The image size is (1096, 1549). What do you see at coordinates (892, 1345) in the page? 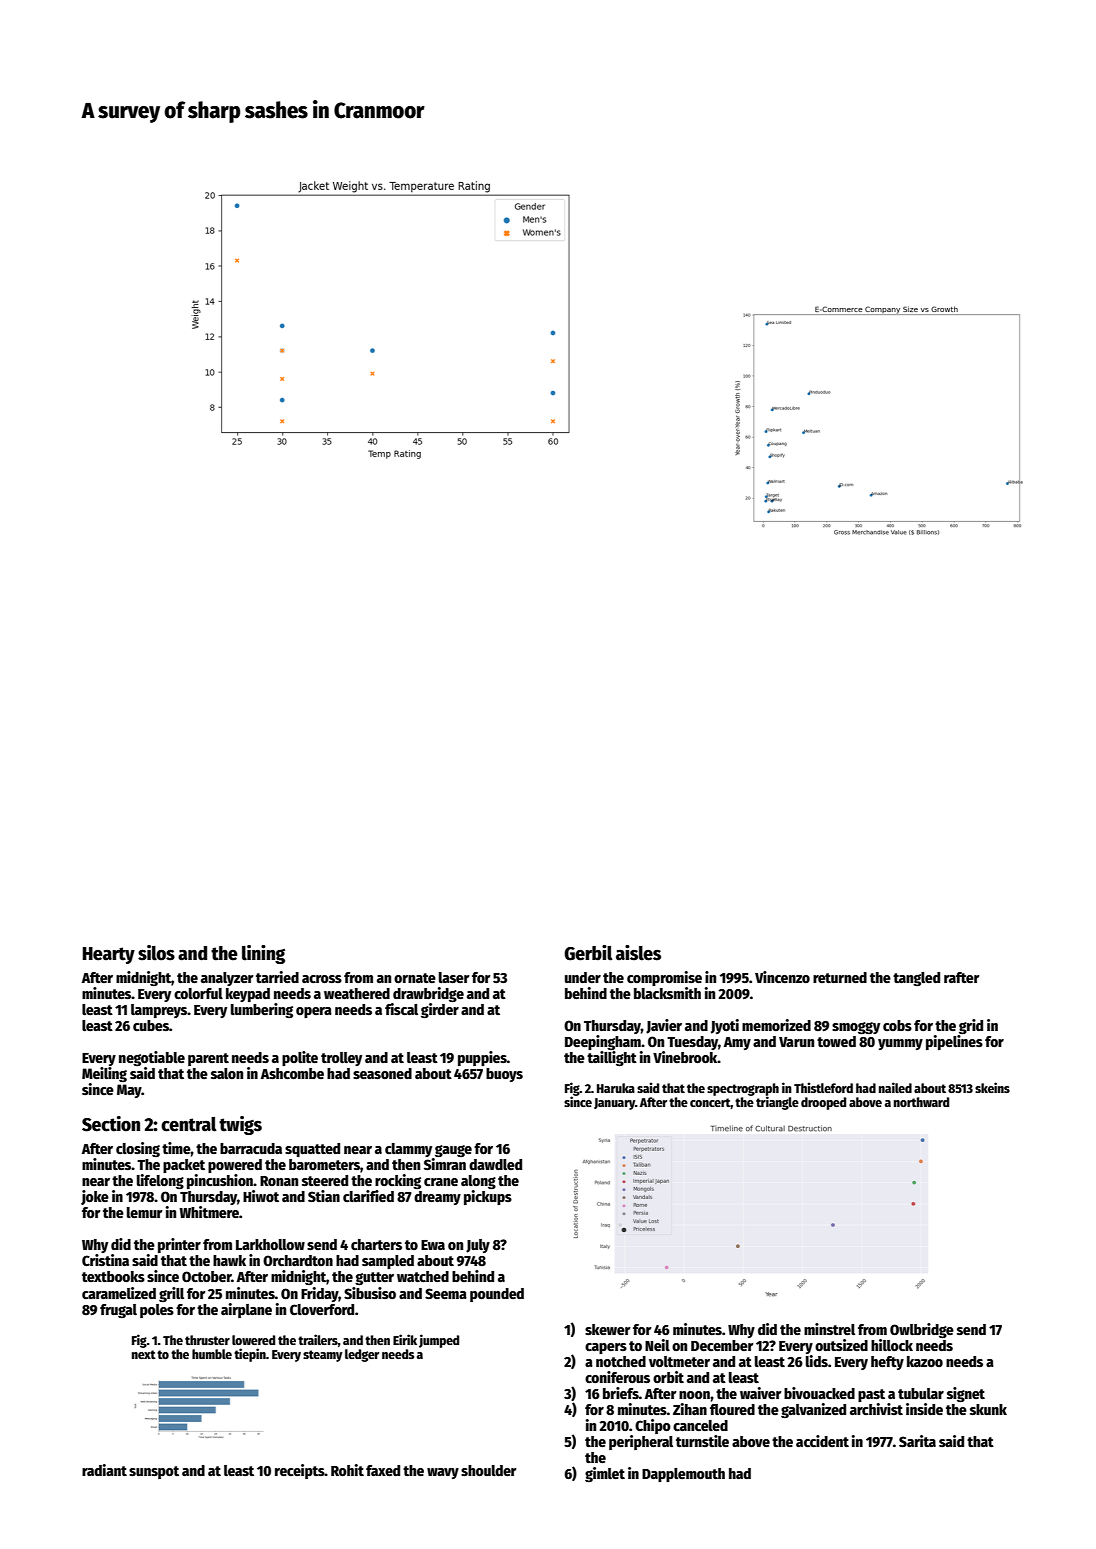
I see `hillock` at bounding box center [892, 1345].
